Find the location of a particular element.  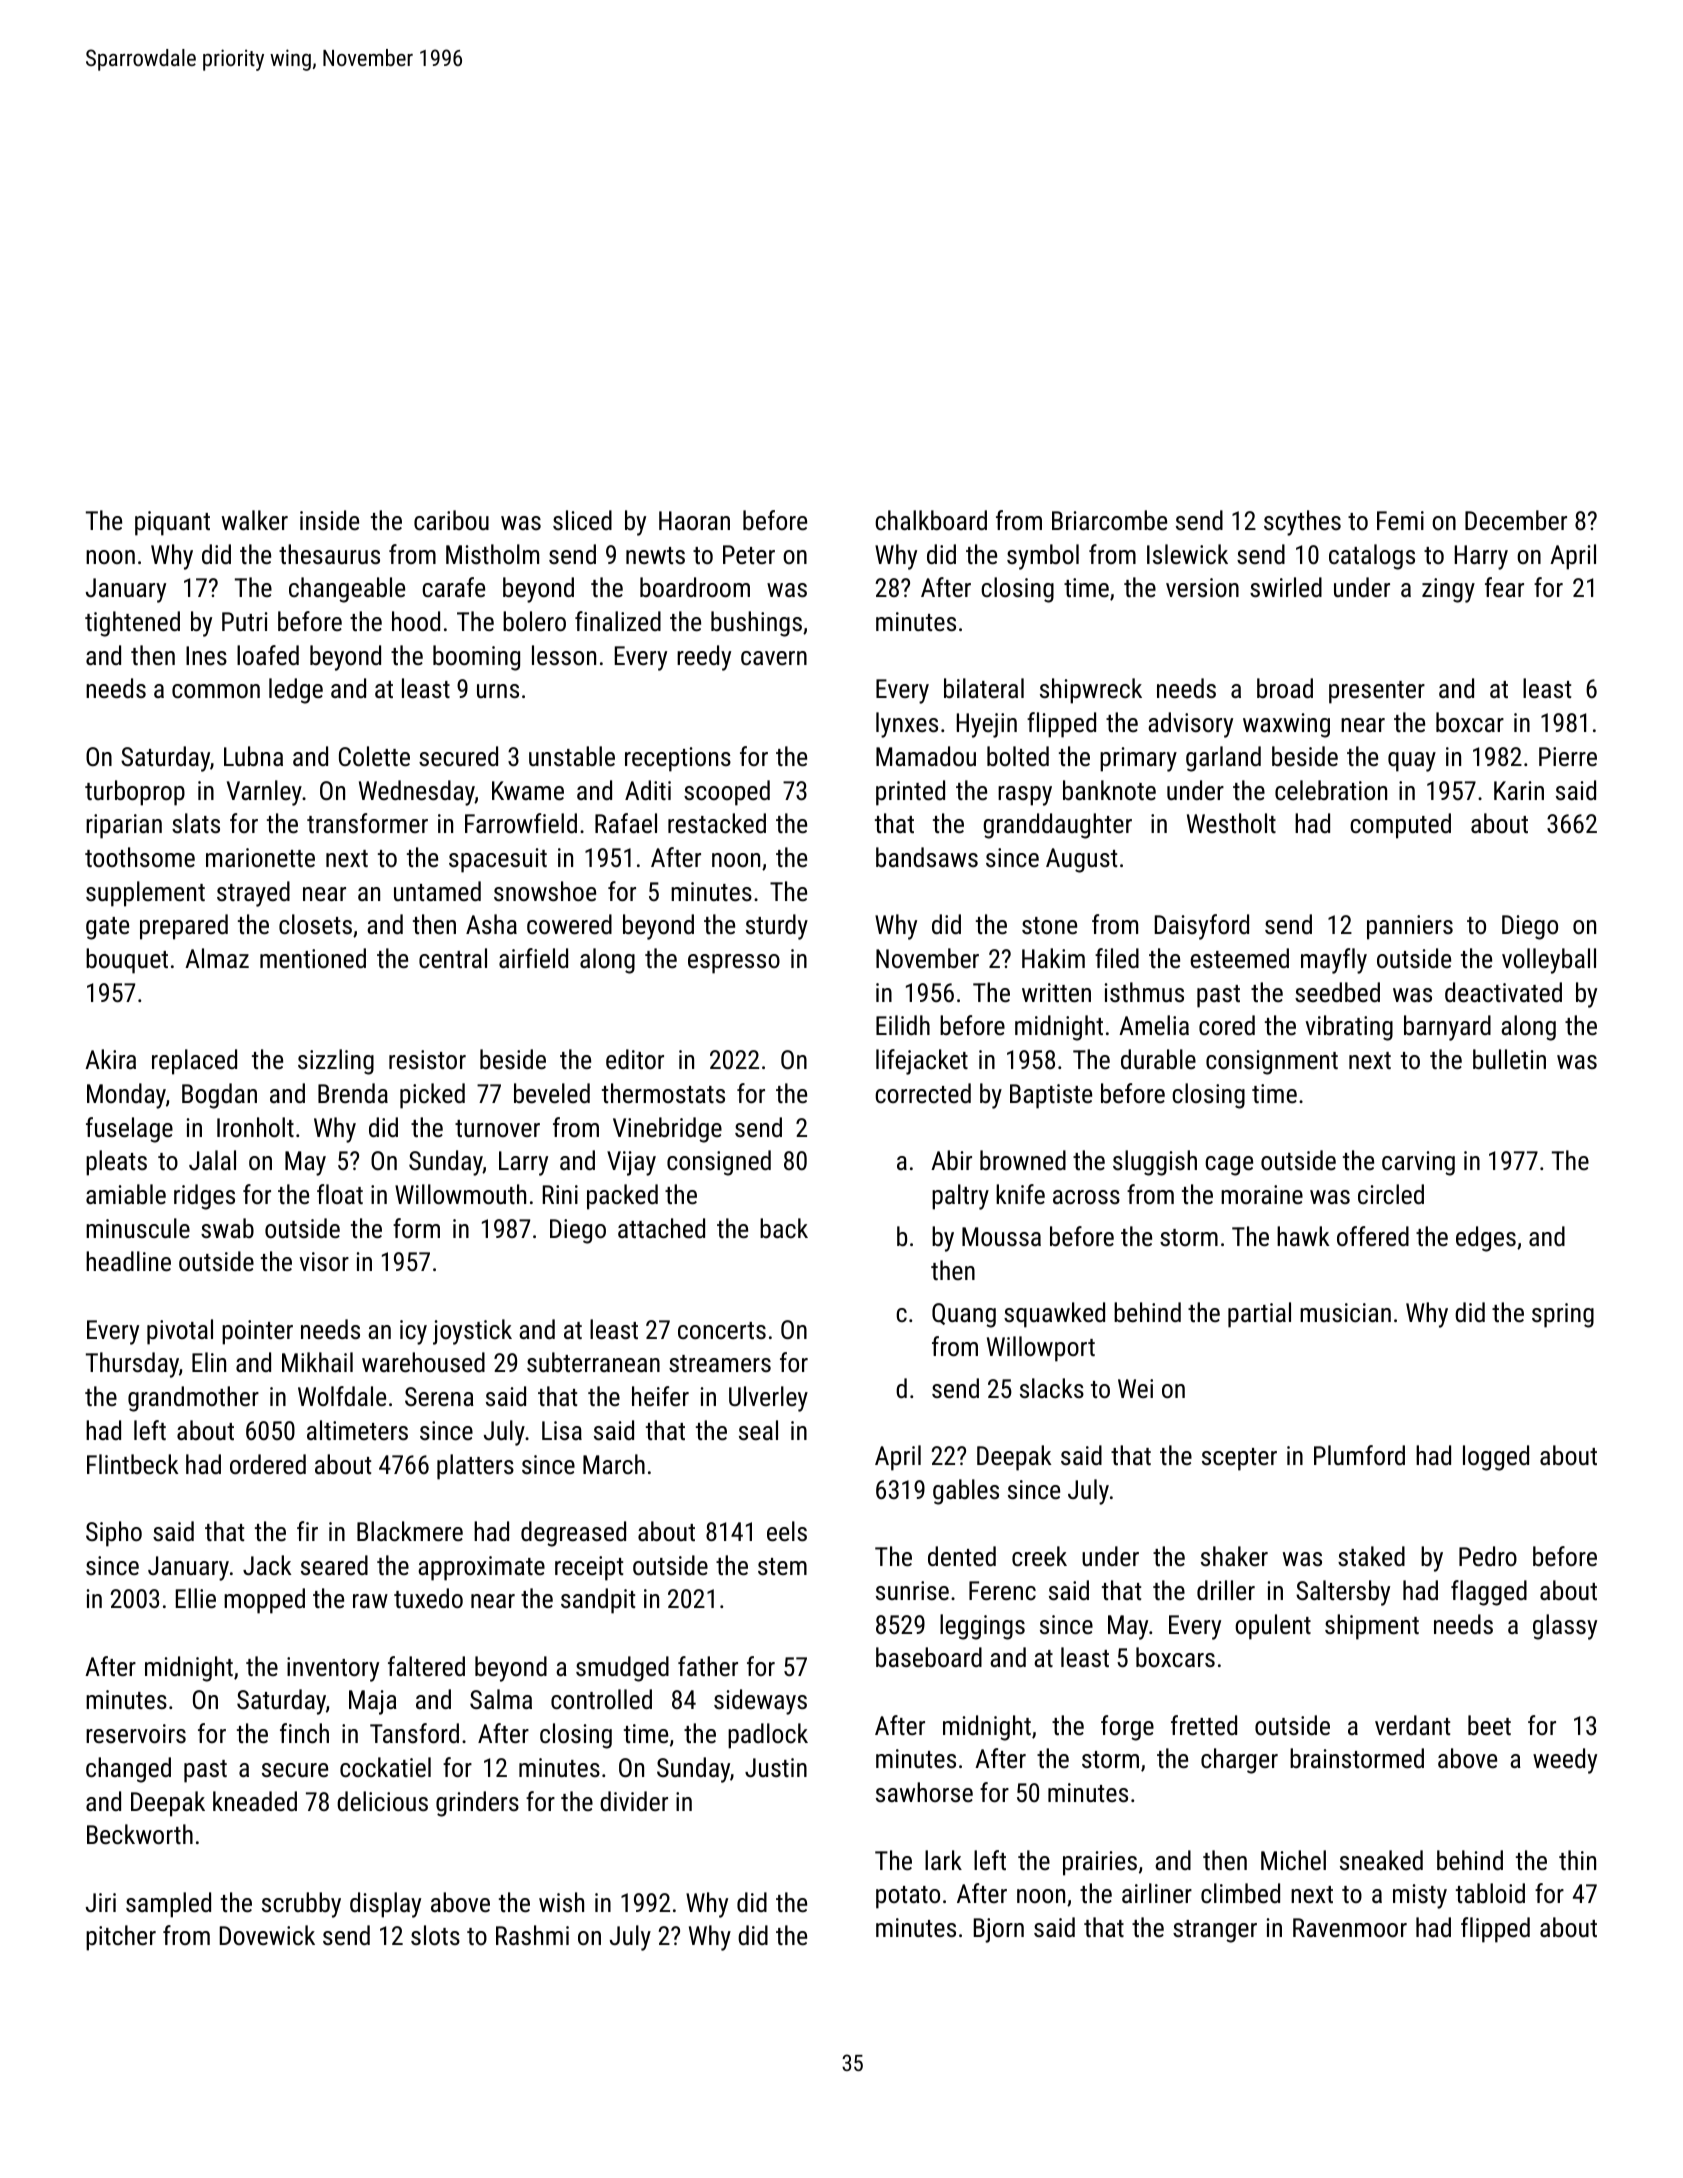

Akira is located at coordinates (110, 1059).
